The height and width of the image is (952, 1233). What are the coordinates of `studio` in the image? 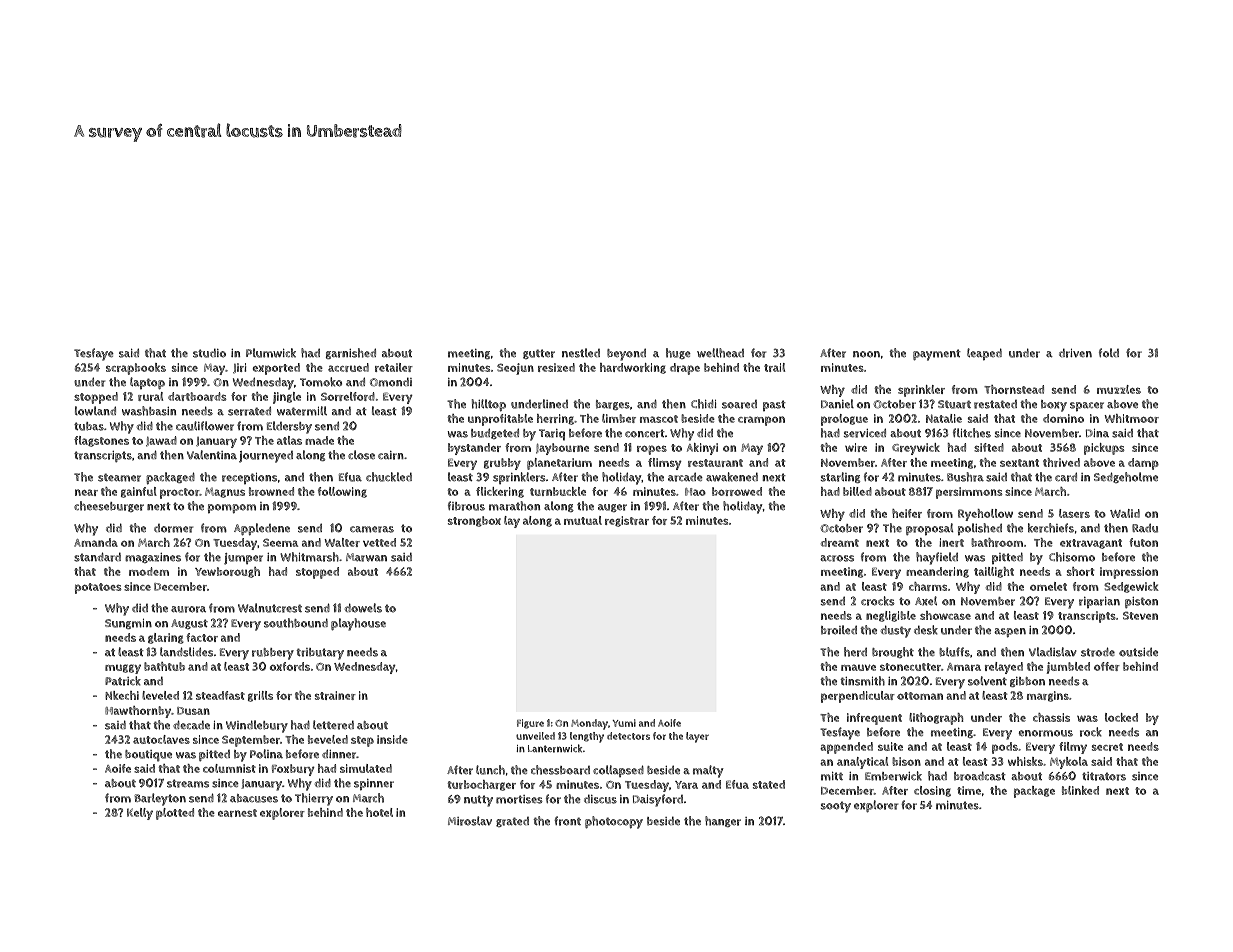 It's located at (209, 353).
